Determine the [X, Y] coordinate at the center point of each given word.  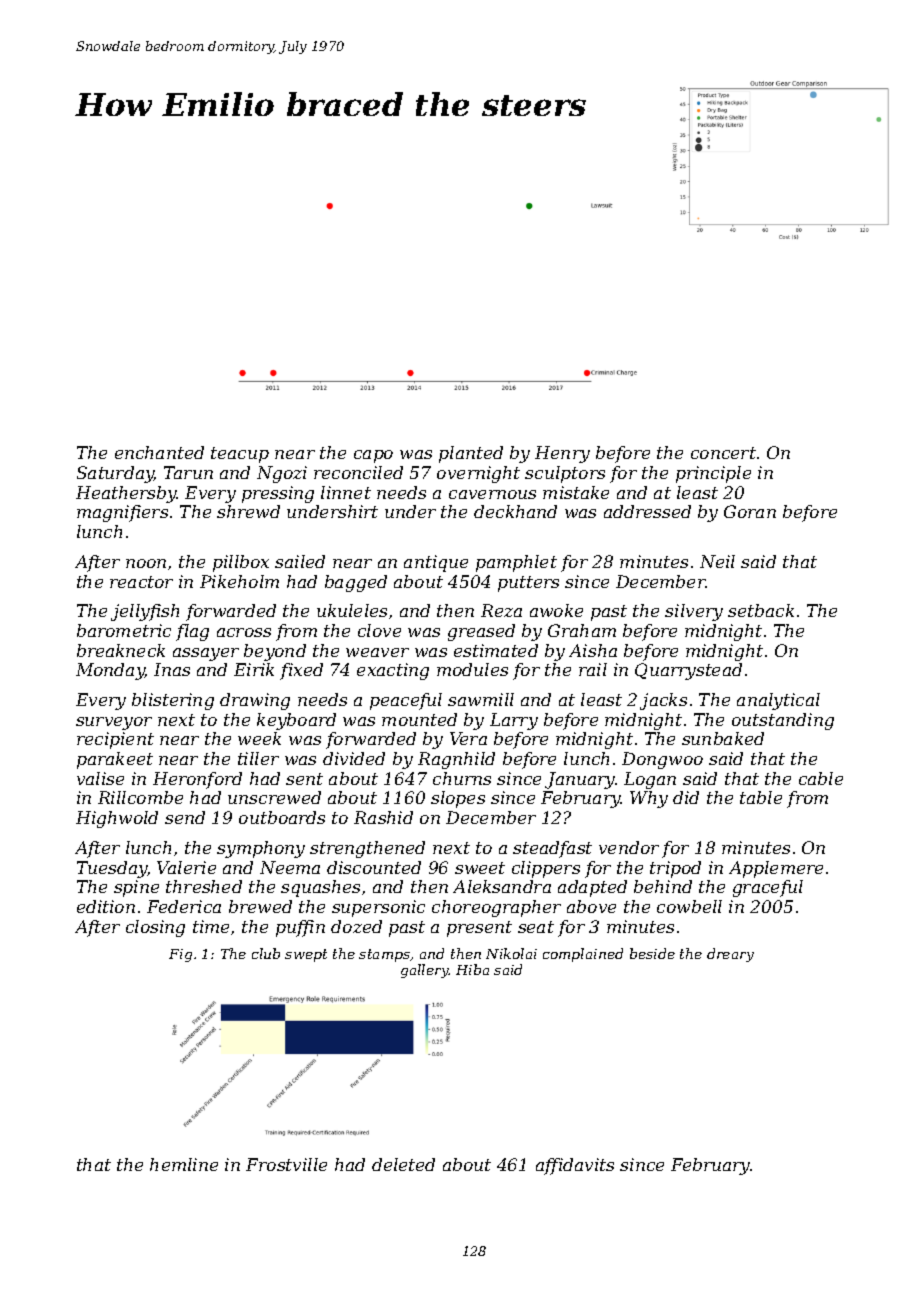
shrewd [248, 511]
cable [821, 778]
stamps [385, 955]
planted [471, 454]
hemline [184, 1164]
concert [723, 453]
